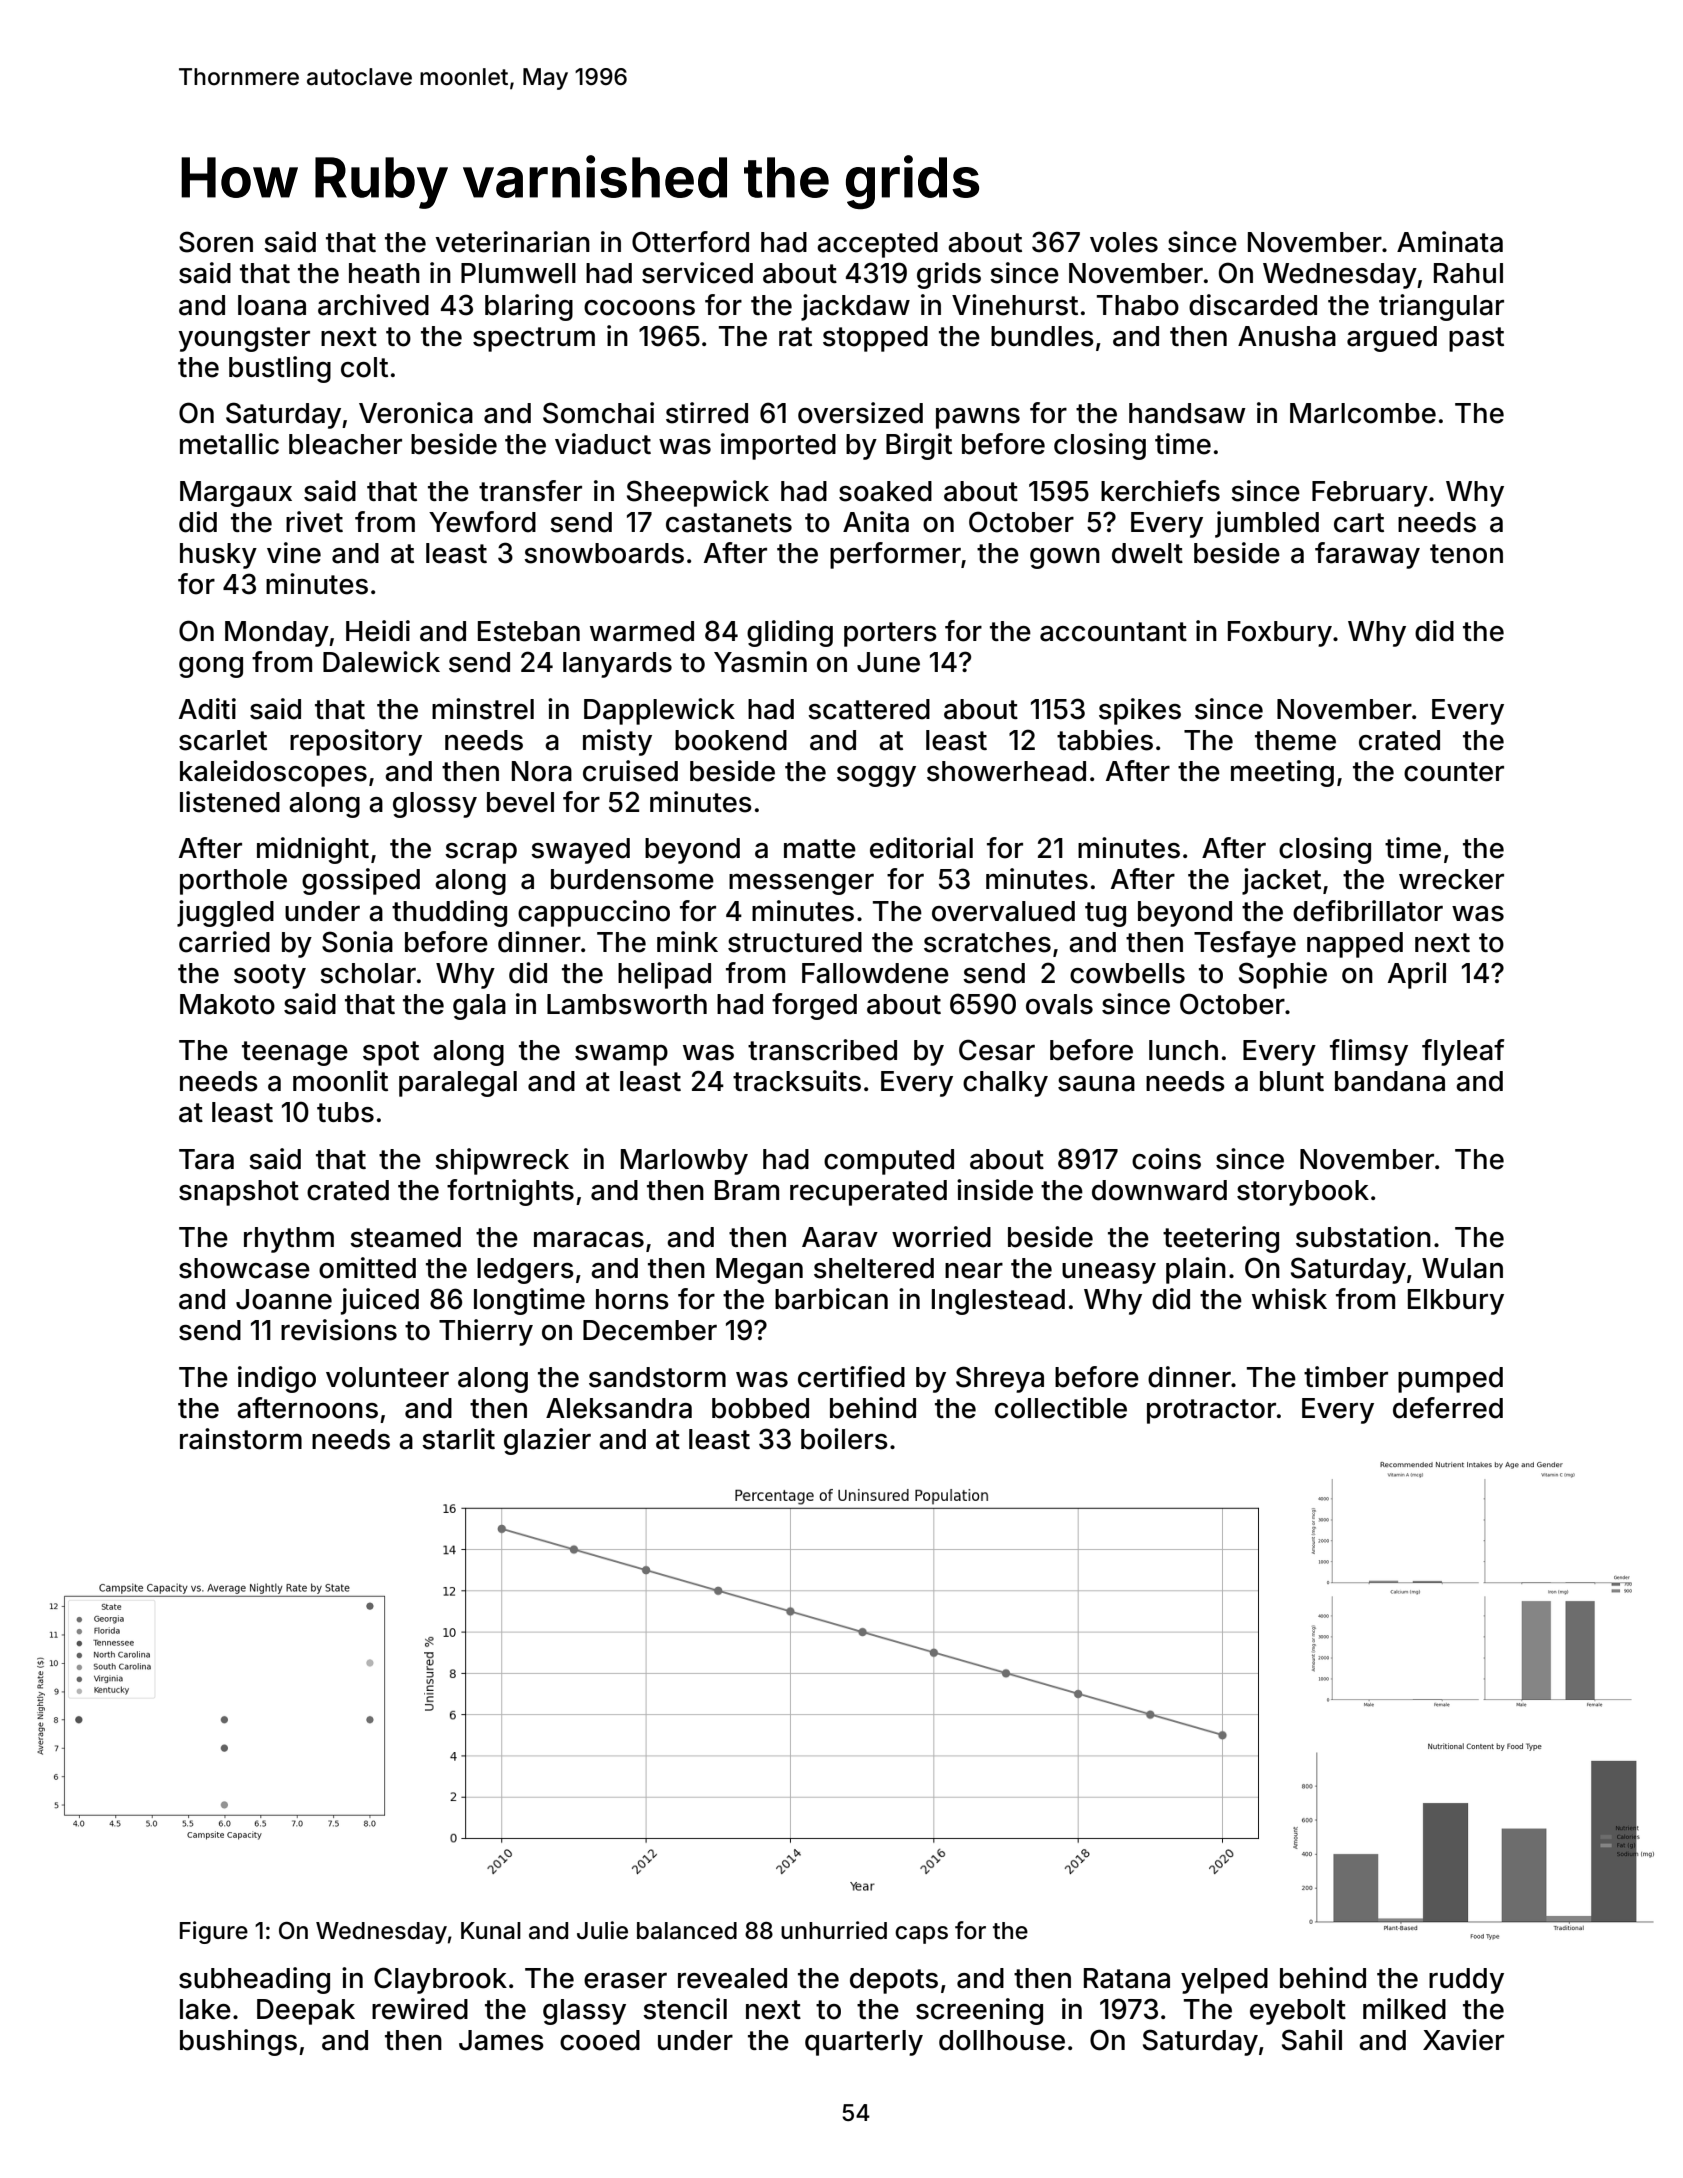 This screenshot has height=2178, width=1683. What do you see at coordinates (1312, 2040) in the screenshot?
I see `Sahil` at bounding box center [1312, 2040].
